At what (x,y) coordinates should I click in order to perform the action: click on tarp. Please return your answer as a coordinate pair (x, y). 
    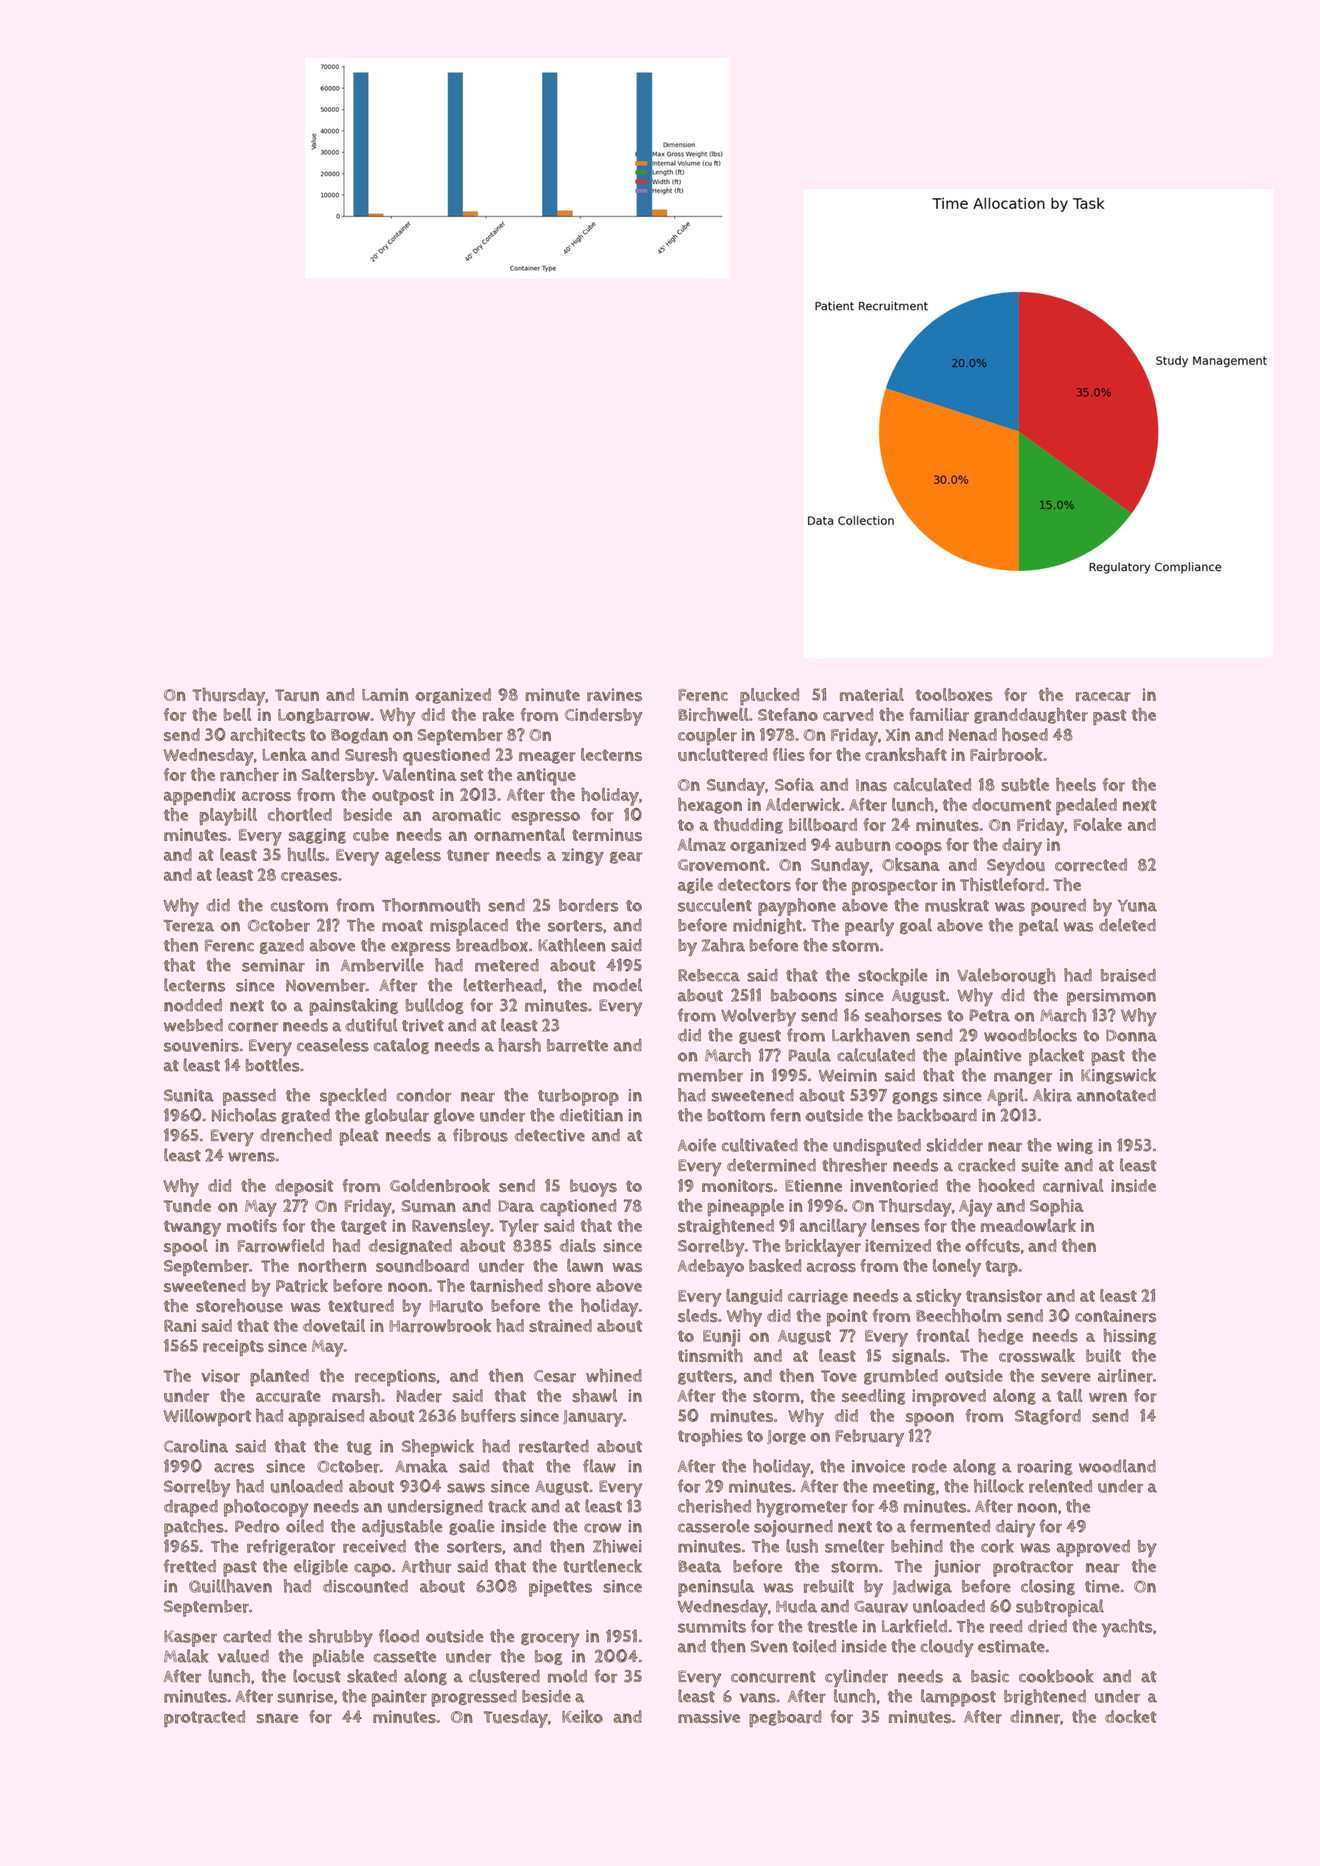
    Looking at the image, I should click on (1001, 1268).
